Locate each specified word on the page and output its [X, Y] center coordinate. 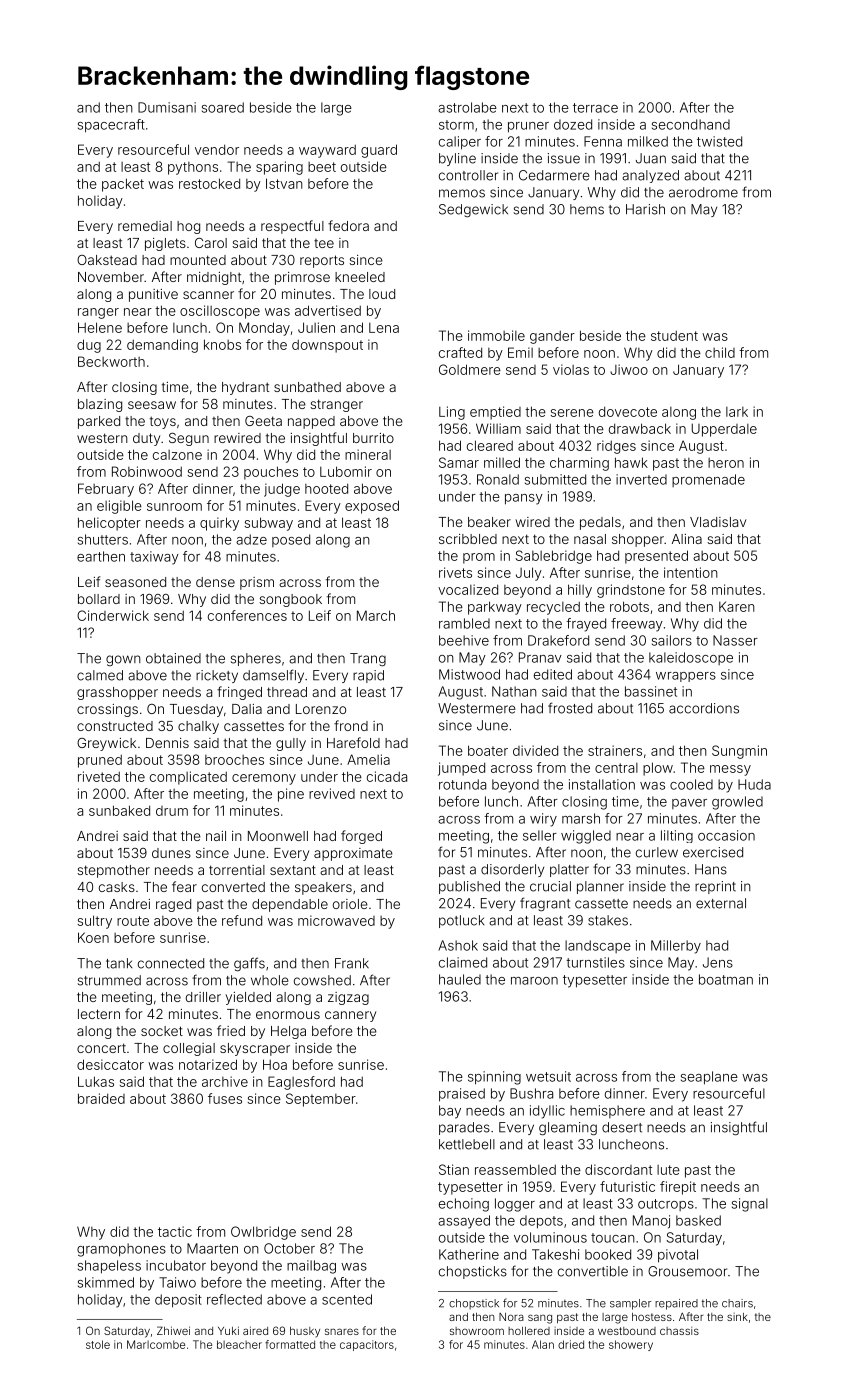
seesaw [152, 405]
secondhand [691, 124]
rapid [368, 676]
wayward [327, 151]
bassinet [651, 691]
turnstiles [595, 962]
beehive [464, 640]
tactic [175, 1231]
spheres [256, 659]
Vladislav [718, 522]
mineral [368, 454]
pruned [100, 761]
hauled [460, 979]
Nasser [735, 640]
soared [223, 107]
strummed [109, 980]
